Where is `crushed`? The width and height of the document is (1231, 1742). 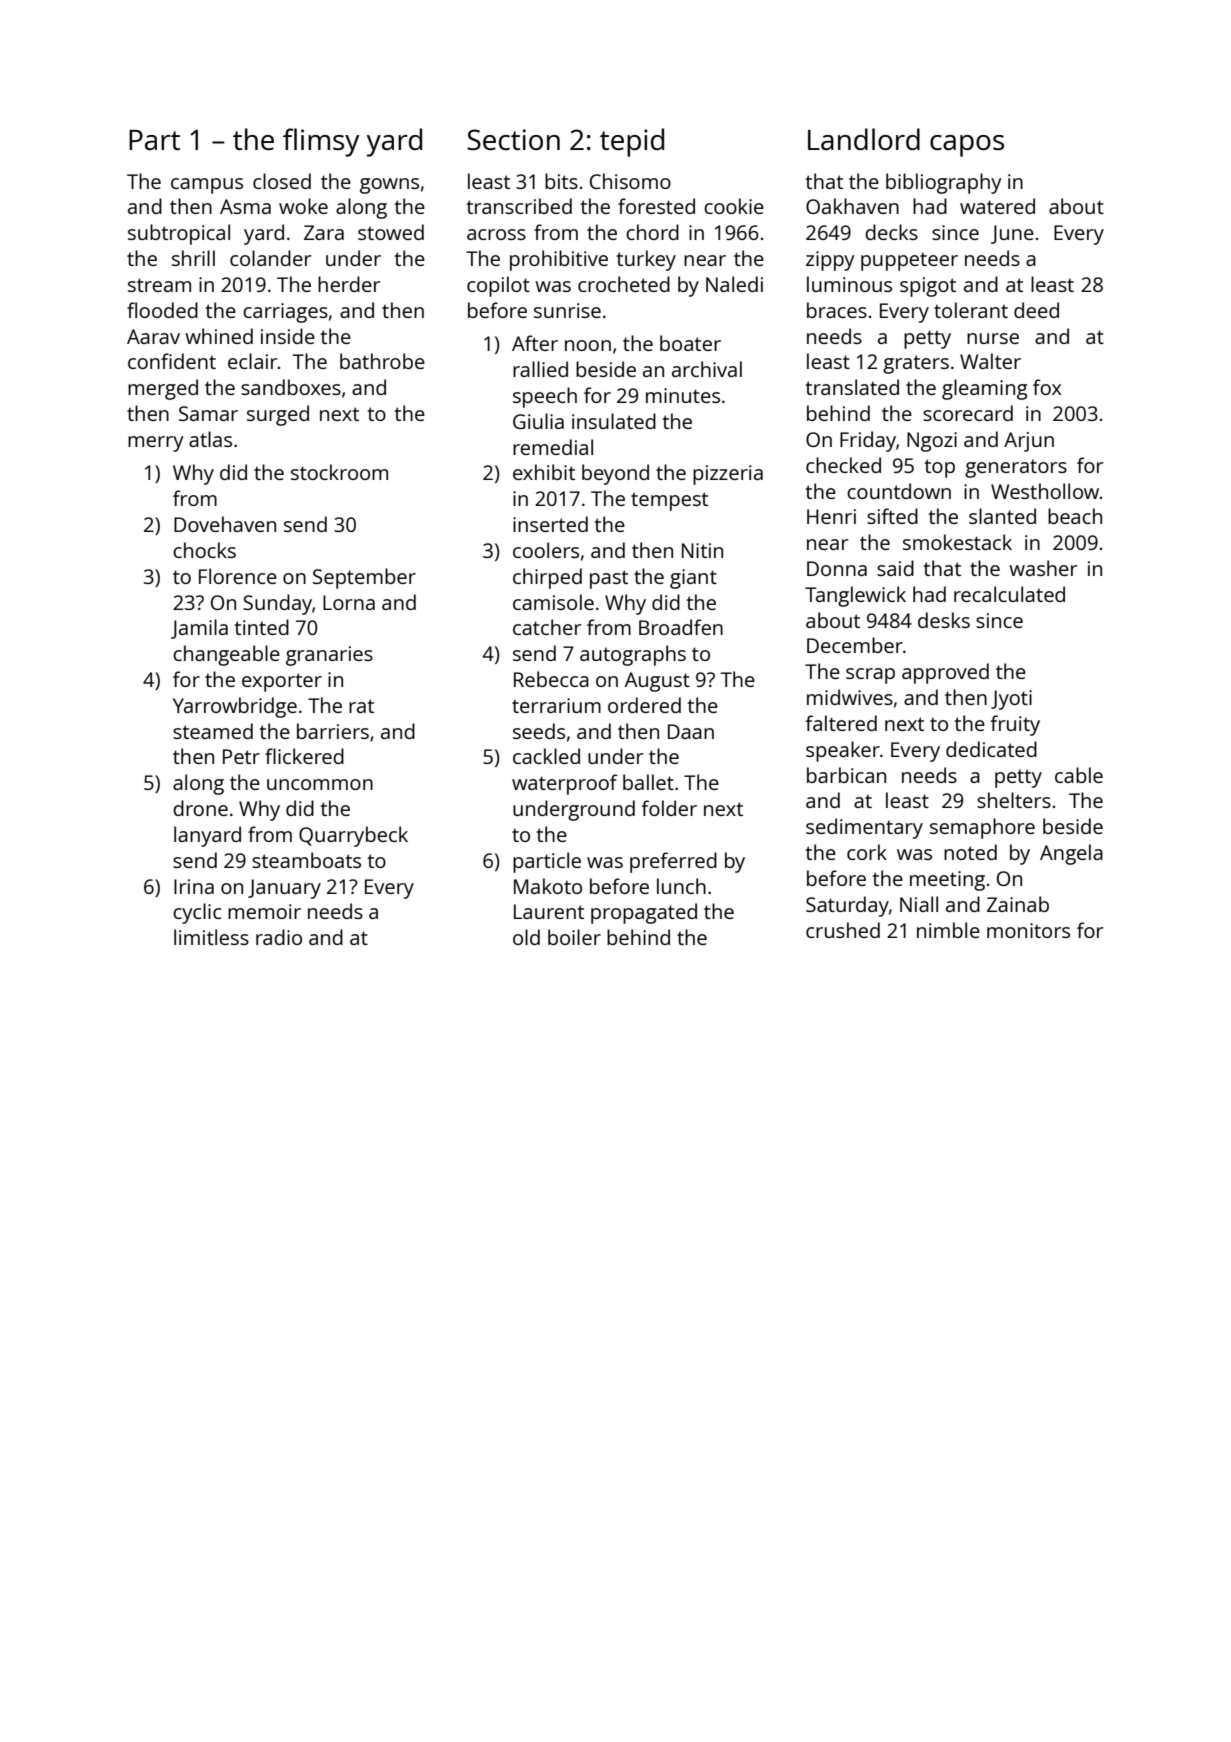
crushed is located at coordinates (843, 930).
